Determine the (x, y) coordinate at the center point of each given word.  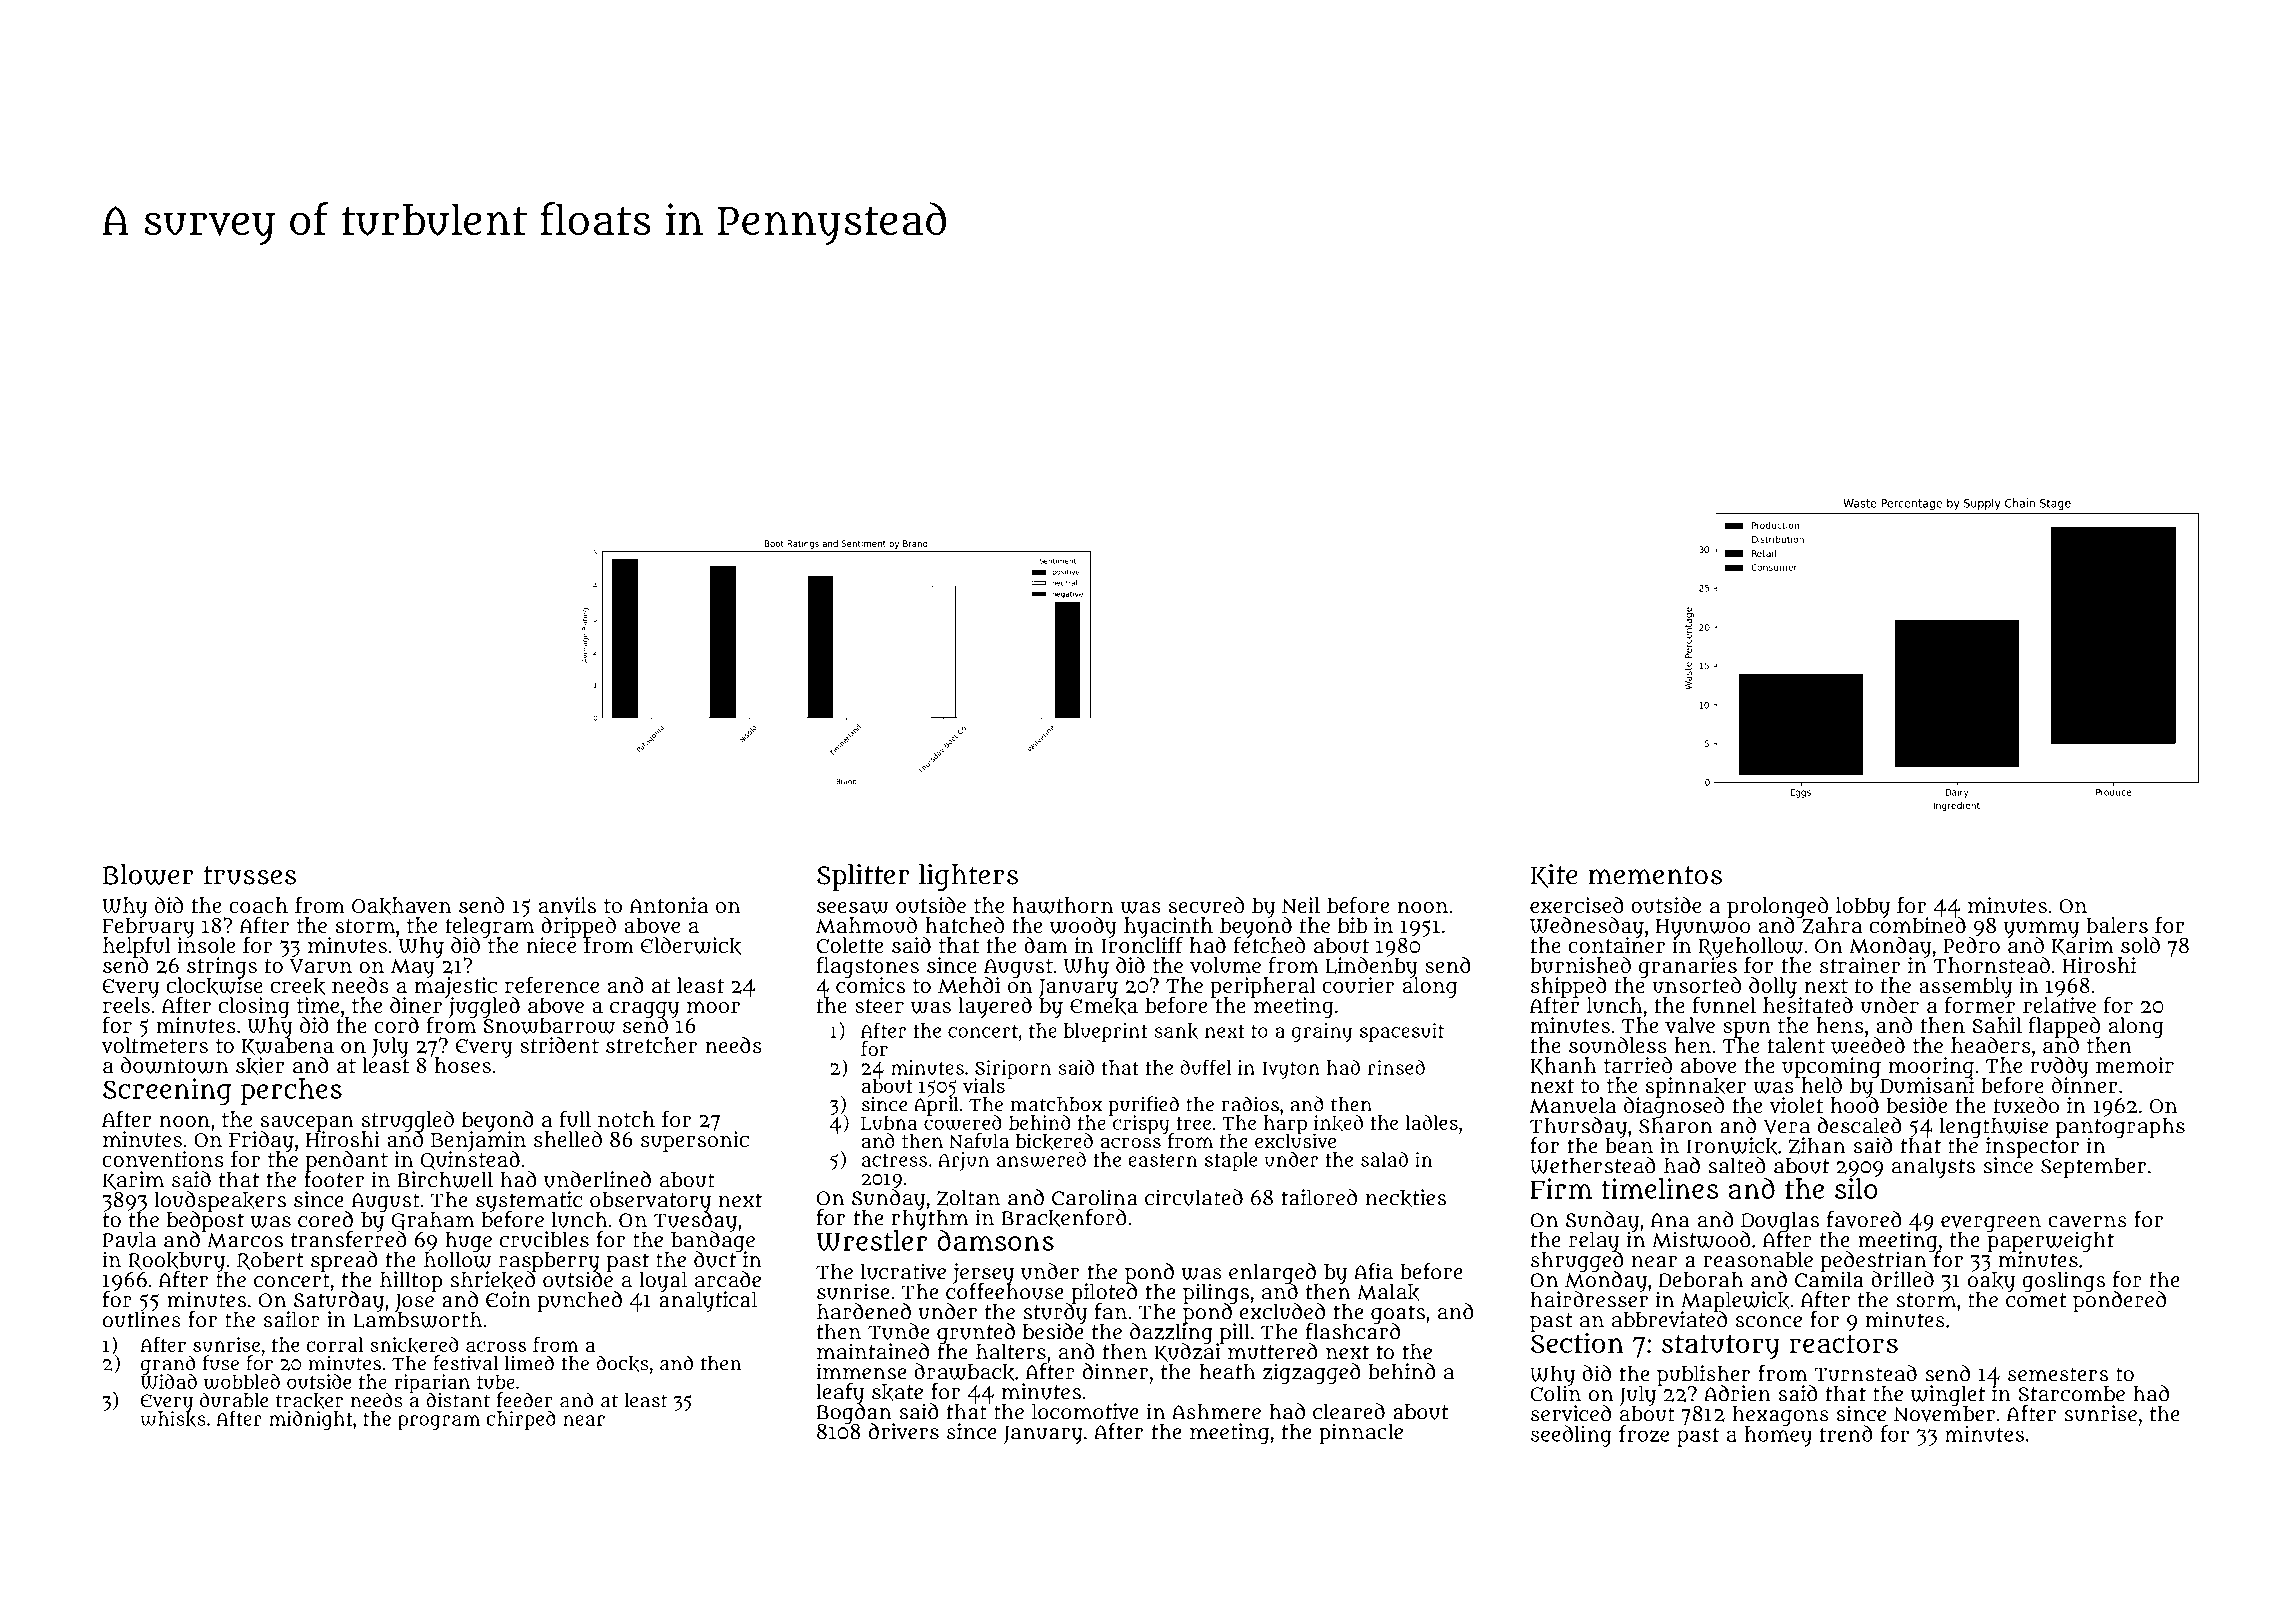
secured (1206, 905)
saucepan (307, 1123)
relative (2059, 1005)
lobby (1863, 907)
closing (254, 1007)
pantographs (2120, 1127)
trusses (250, 875)
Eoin (508, 1299)
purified (1143, 1105)
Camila (1829, 1280)
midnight (311, 1421)
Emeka (1104, 1006)
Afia (1373, 1271)
